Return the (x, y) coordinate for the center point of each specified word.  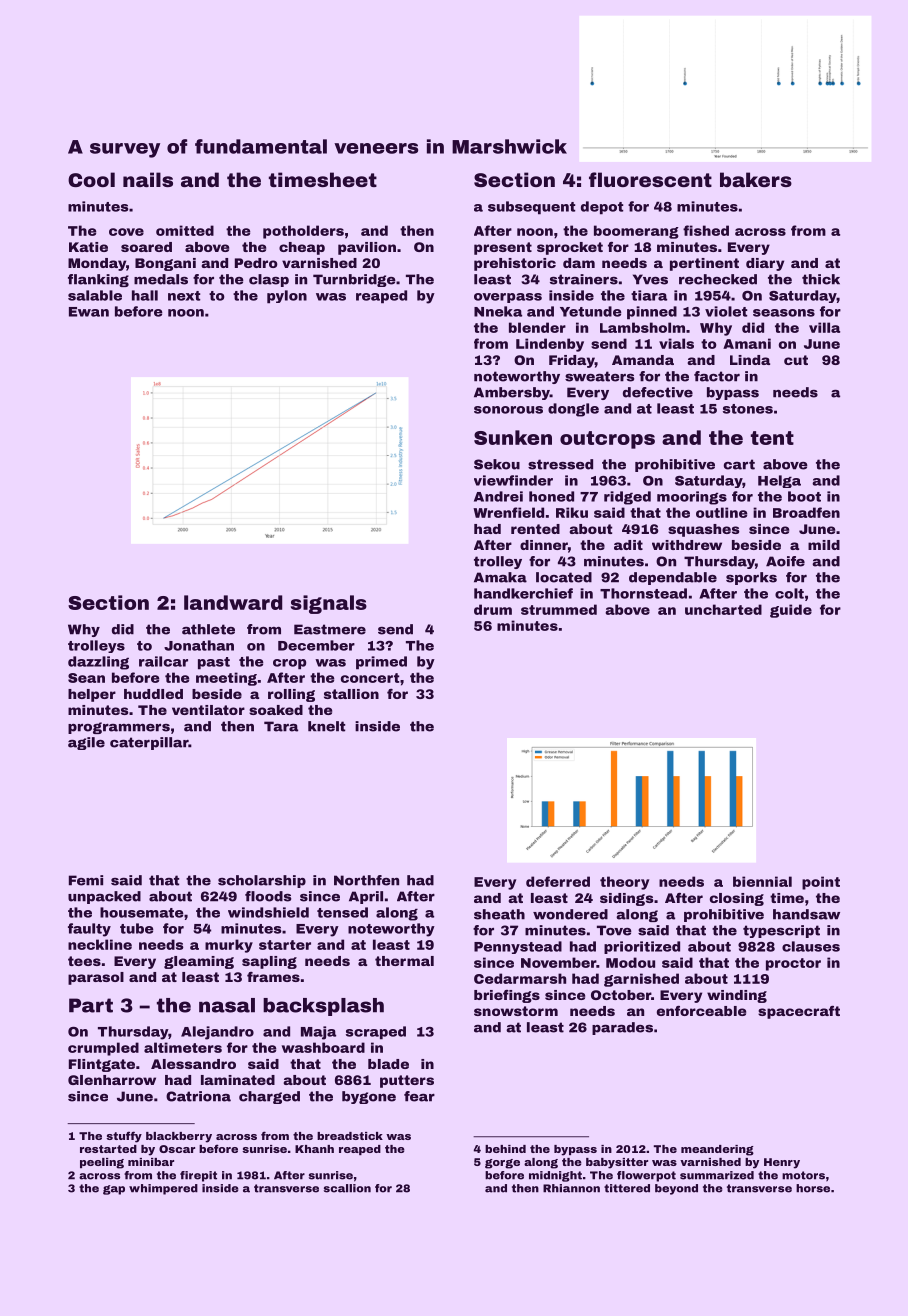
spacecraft (799, 1012)
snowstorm (516, 1011)
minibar (151, 1162)
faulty (89, 930)
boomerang (636, 232)
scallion (347, 1188)
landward (233, 602)
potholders (303, 232)
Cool (91, 179)
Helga (779, 481)
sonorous (508, 410)
